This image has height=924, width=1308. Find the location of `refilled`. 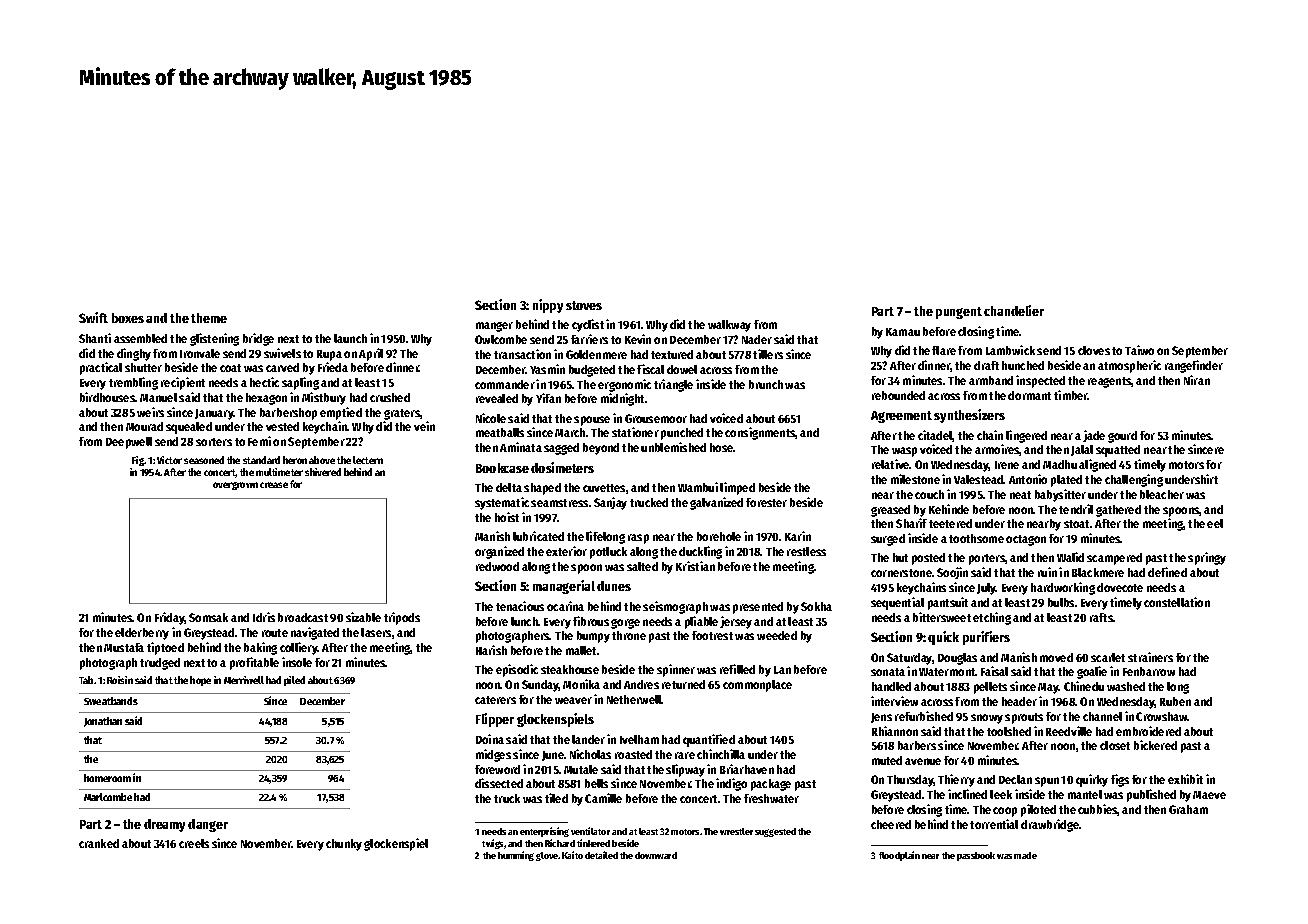

refilled is located at coordinates (737, 669).
